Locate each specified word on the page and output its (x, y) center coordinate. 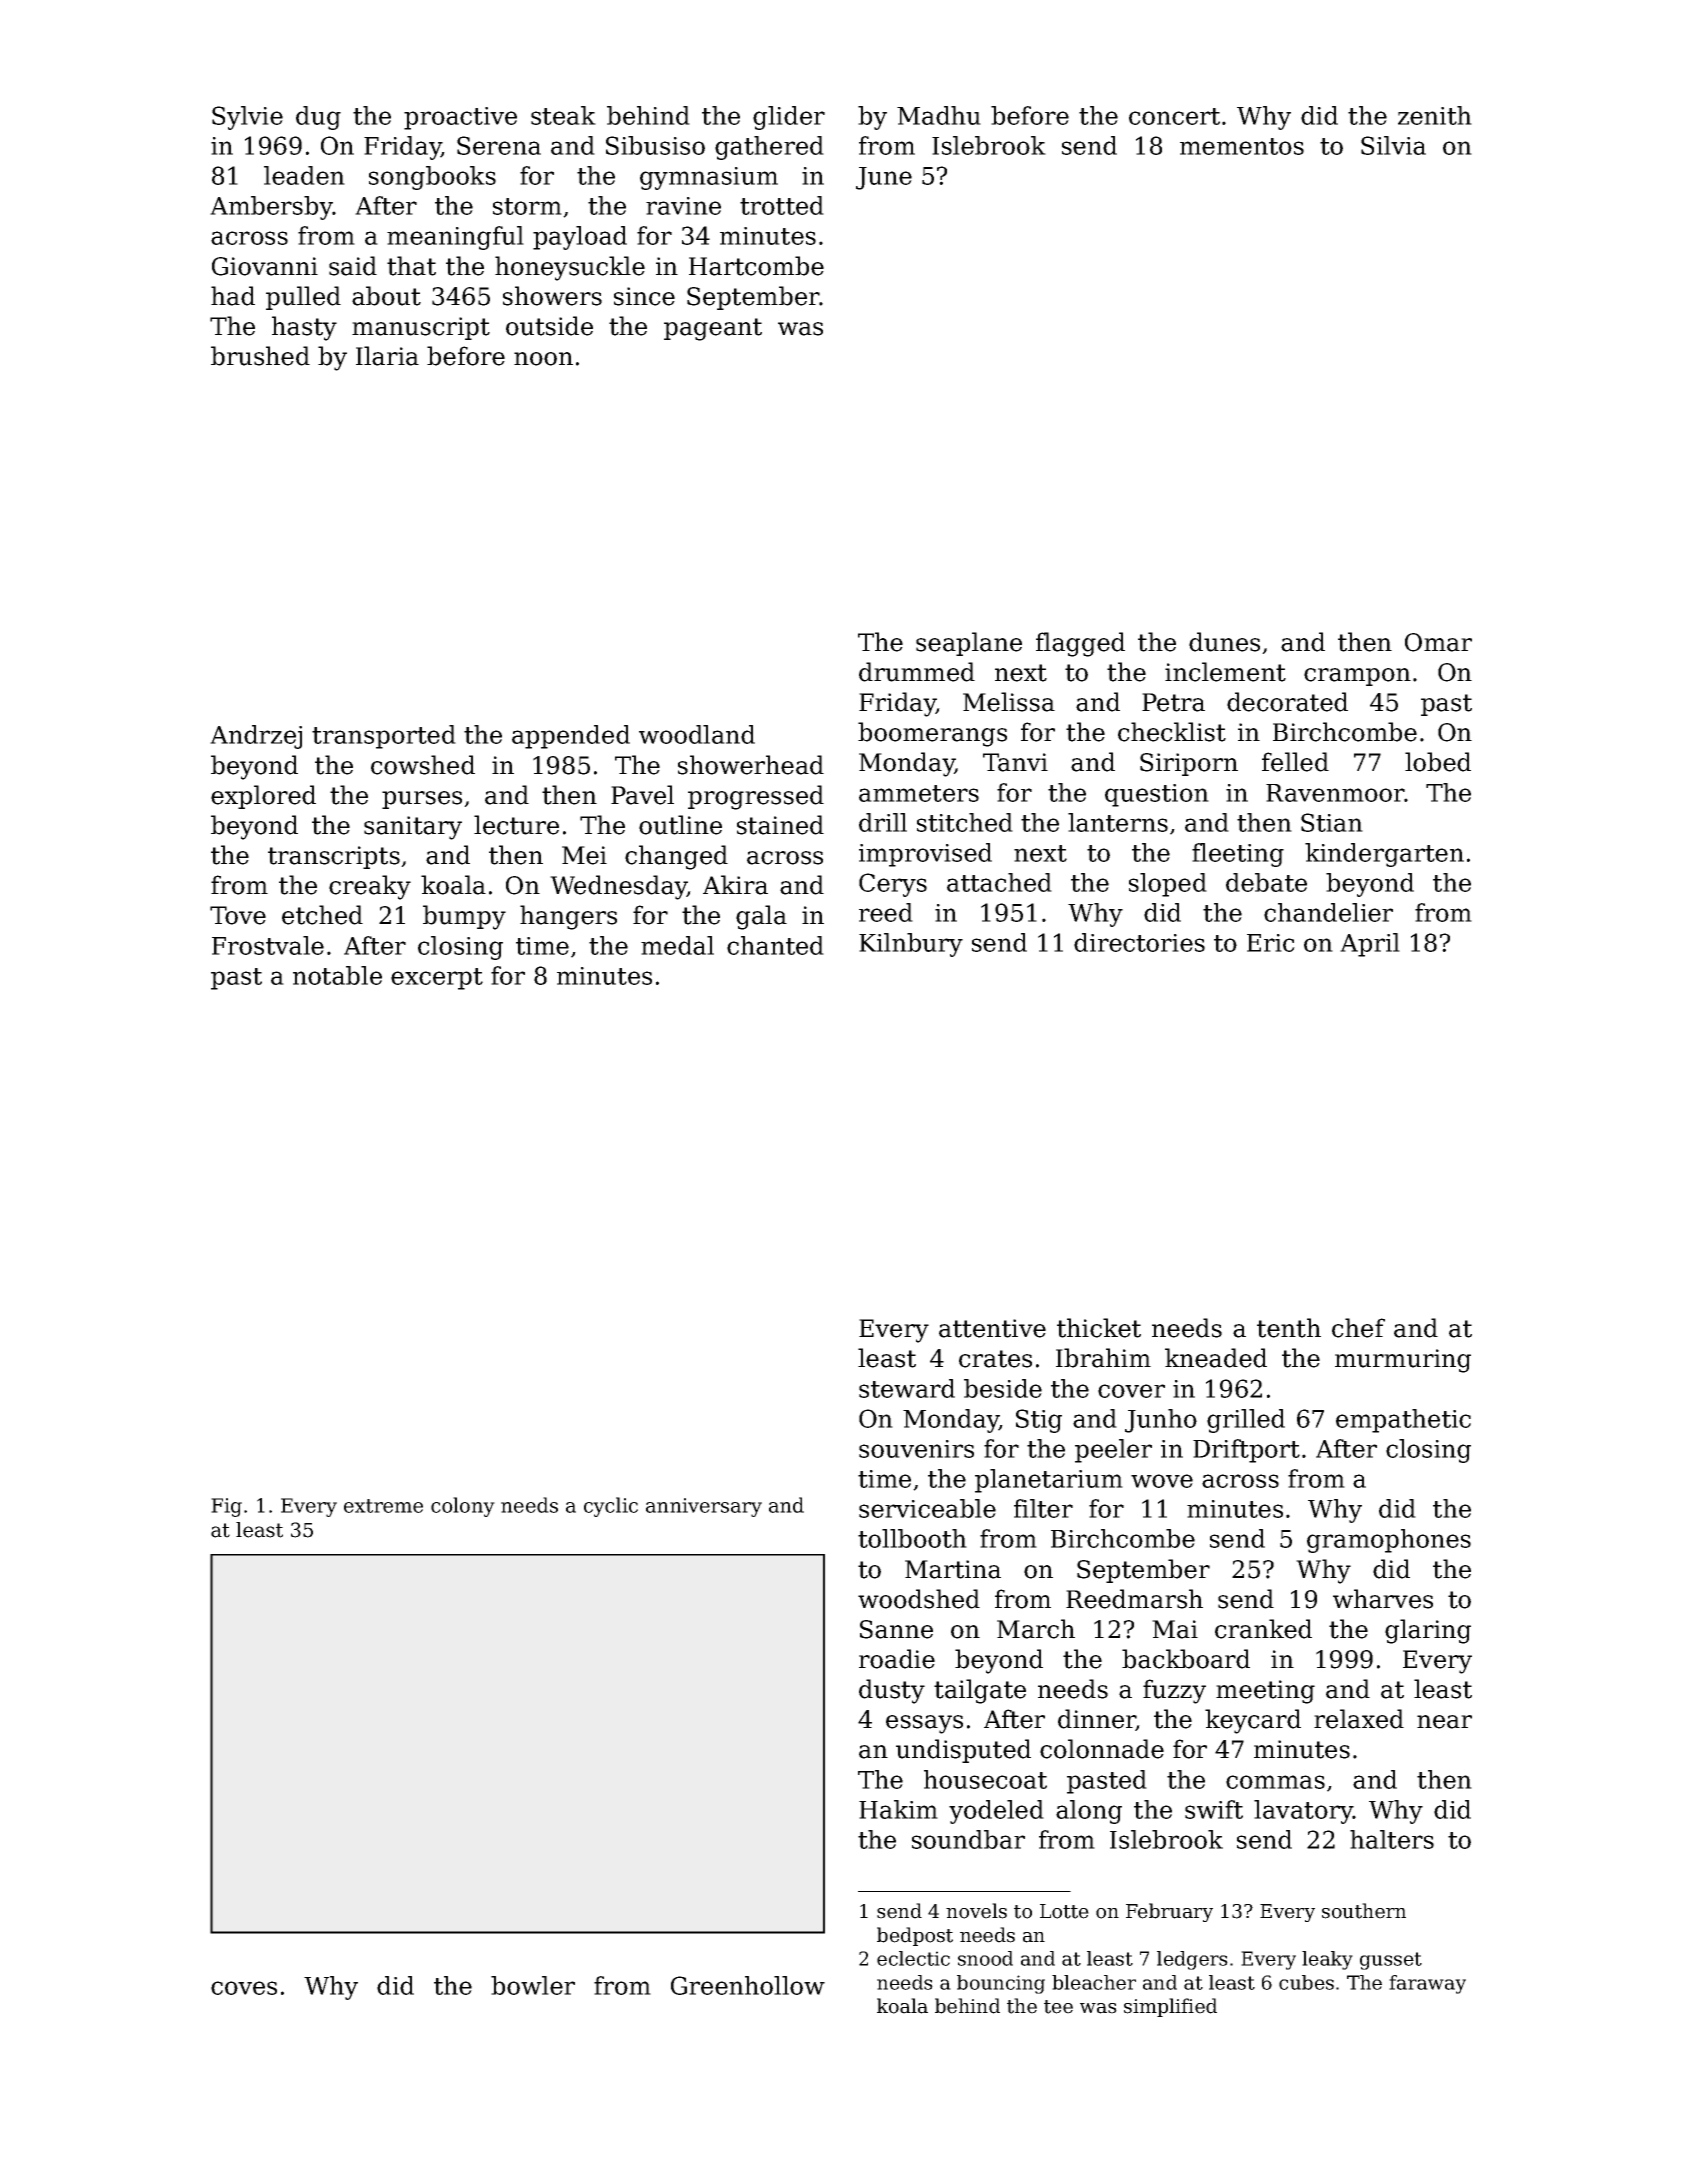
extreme (383, 1506)
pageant (713, 329)
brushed (260, 356)
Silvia (1393, 145)
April (1370, 945)
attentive (992, 1328)
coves (244, 1988)
